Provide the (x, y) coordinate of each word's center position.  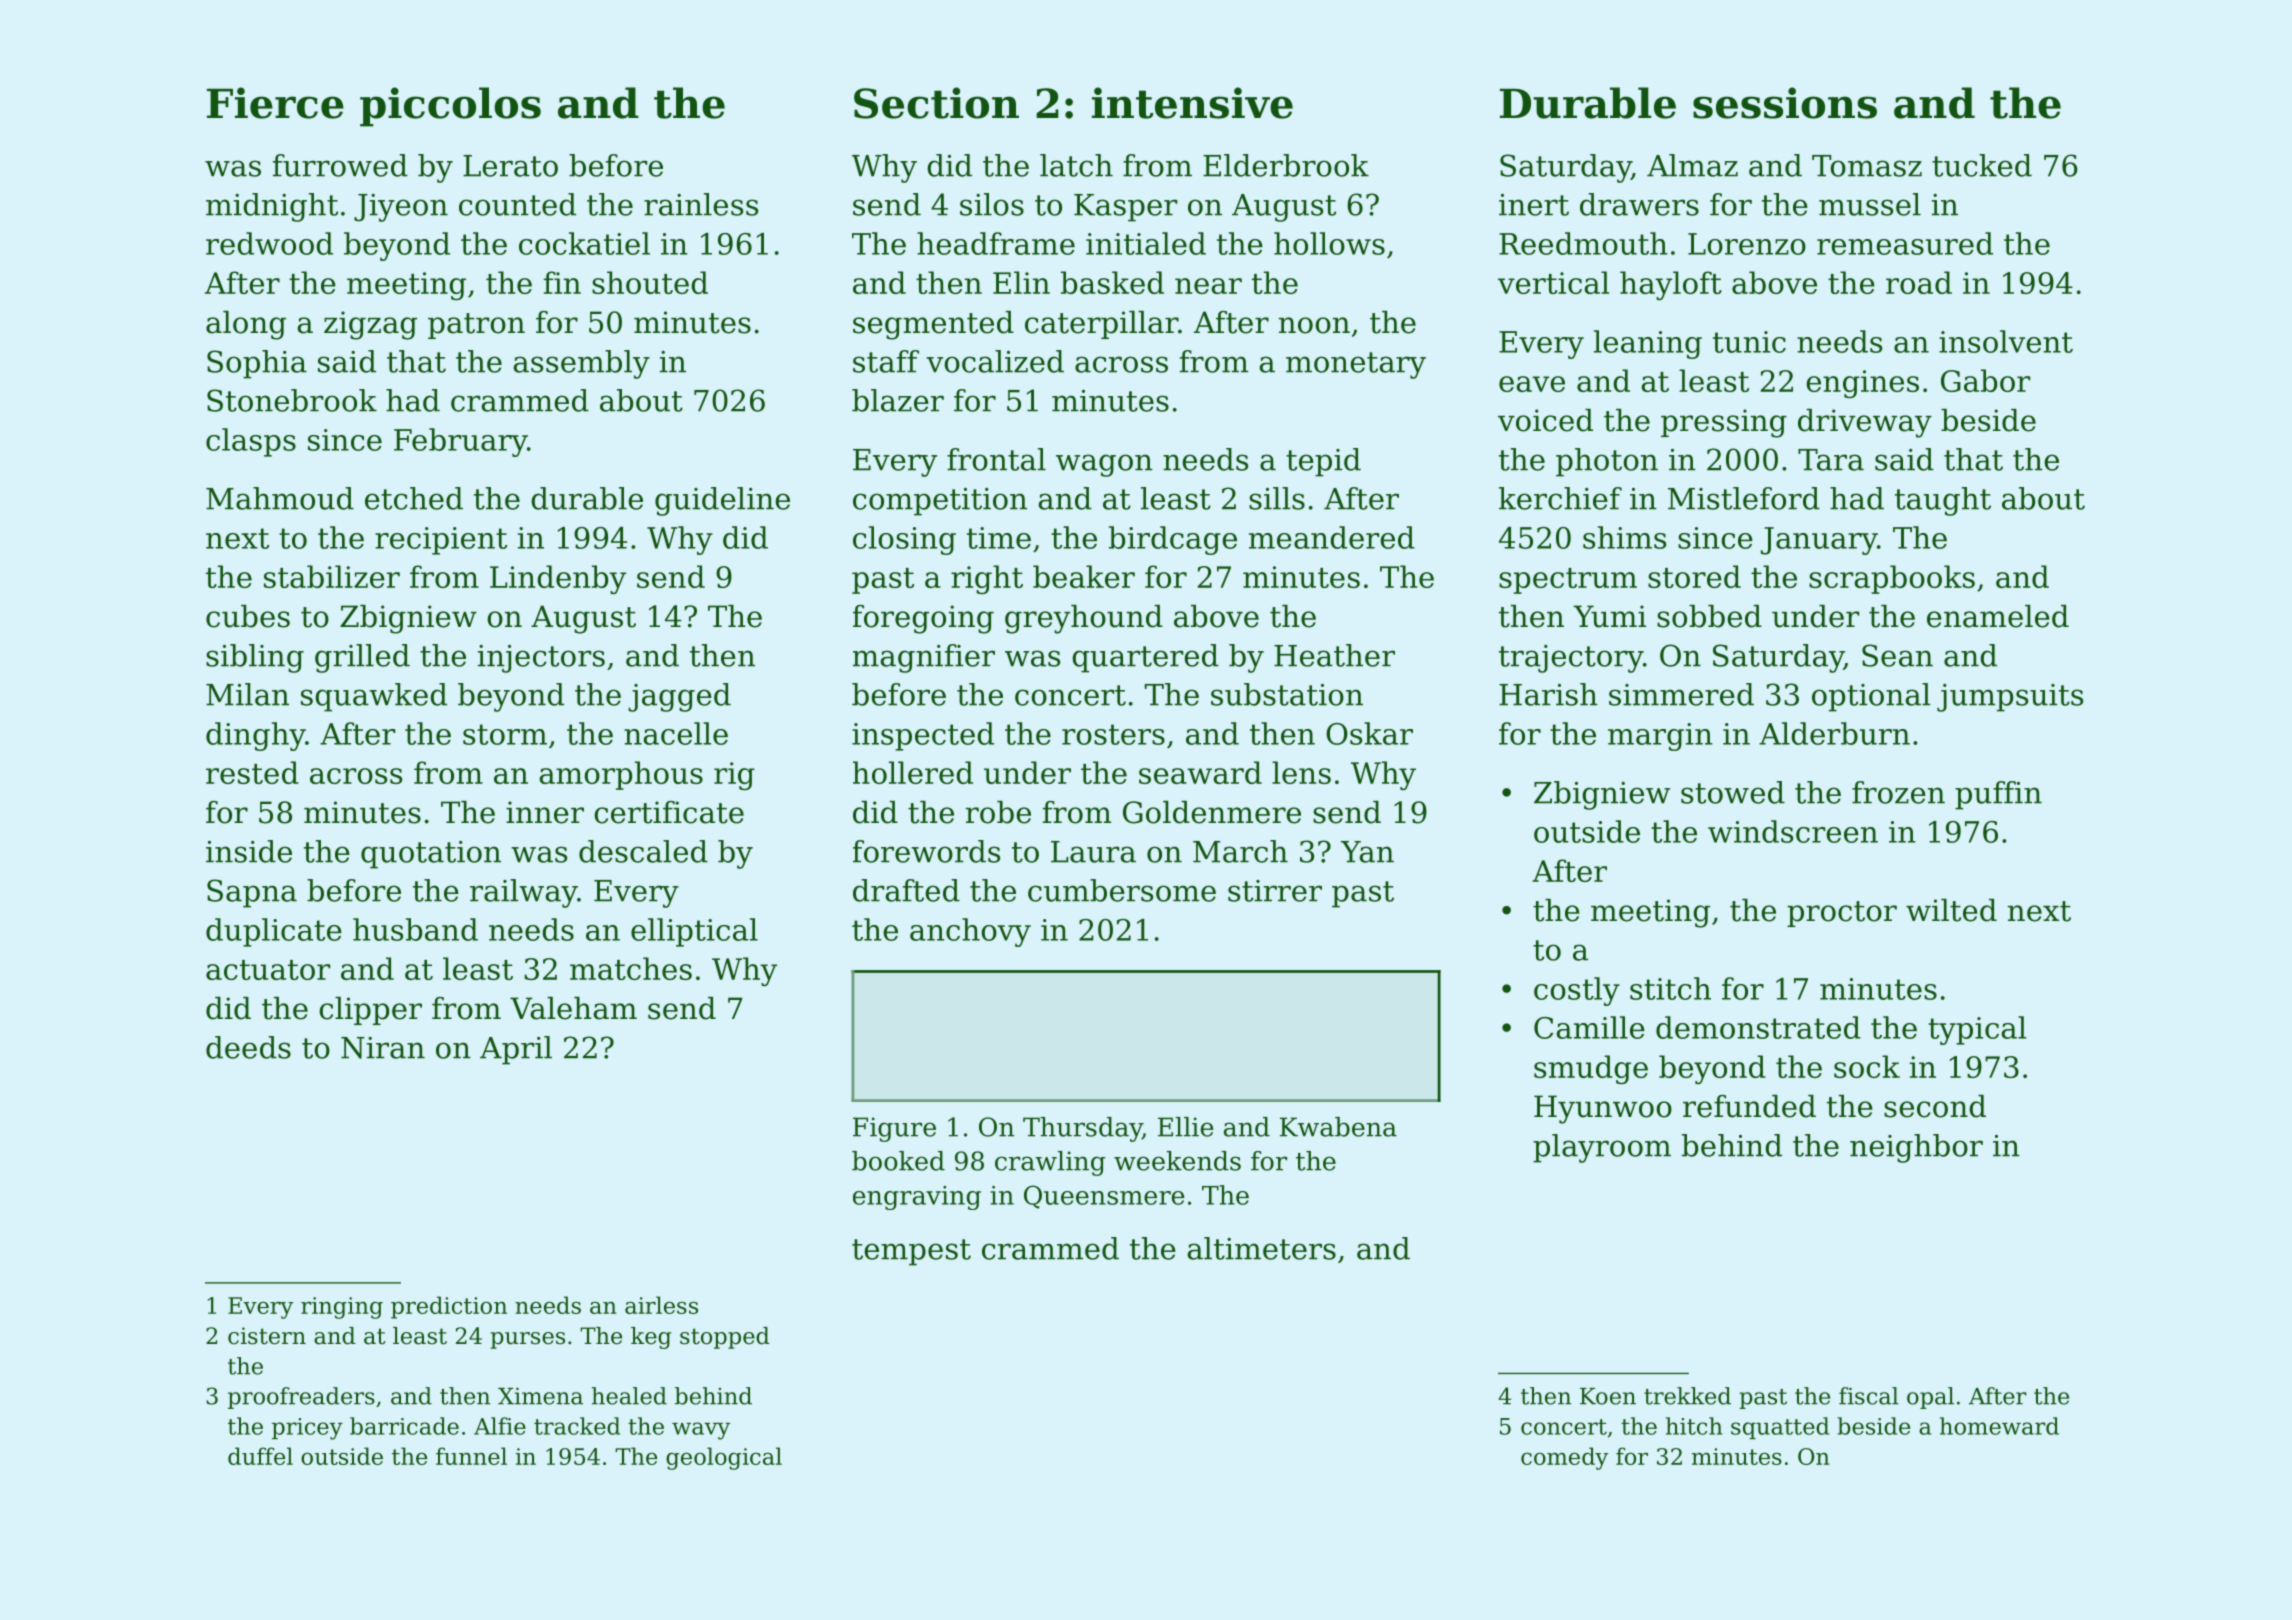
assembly (581, 364)
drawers (1639, 204)
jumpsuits (2010, 698)
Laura (1093, 852)
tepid (1323, 462)
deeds (248, 1047)
